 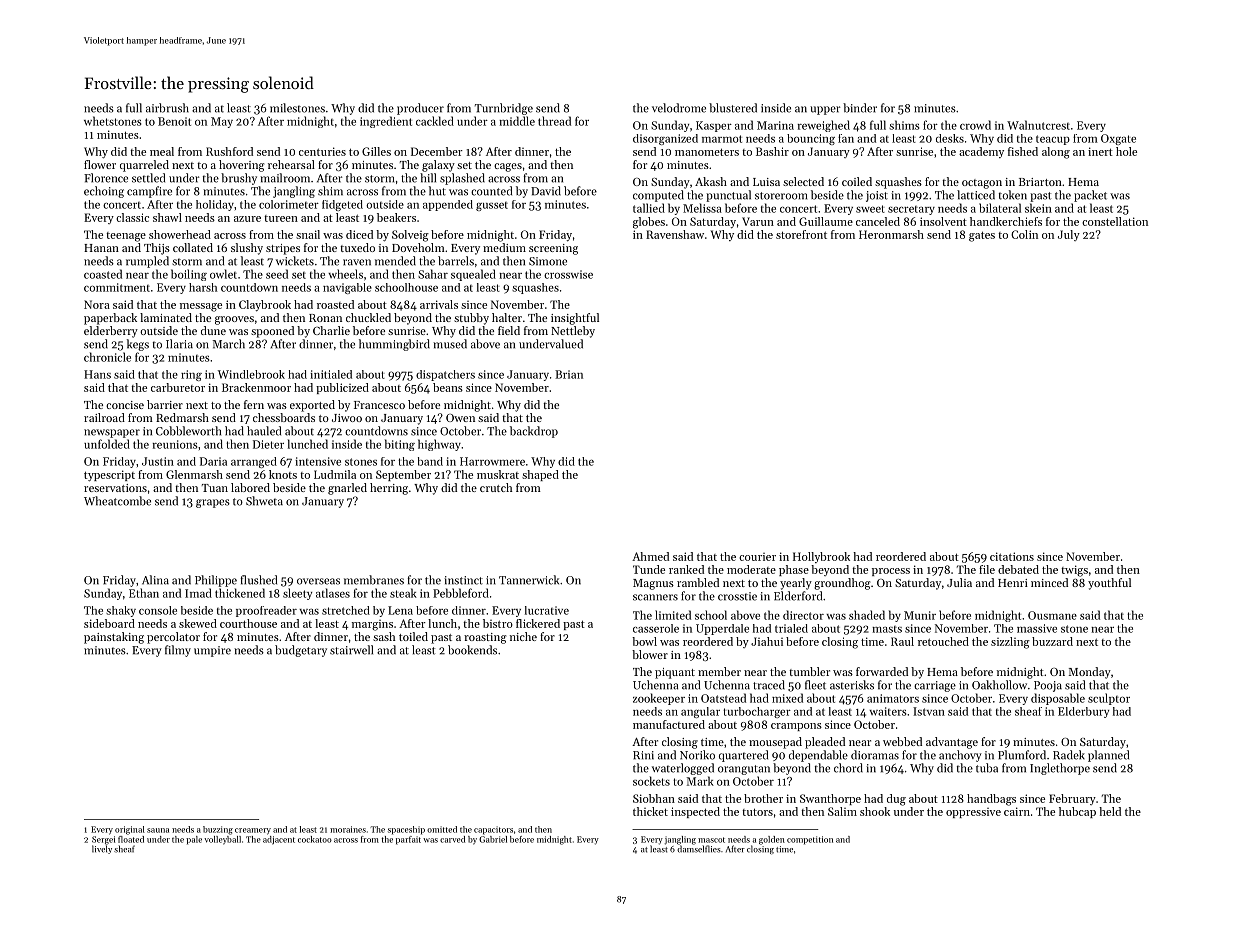 What do you see at coordinates (534, 432) in the screenshot?
I see `backdrop` at bounding box center [534, 432].
